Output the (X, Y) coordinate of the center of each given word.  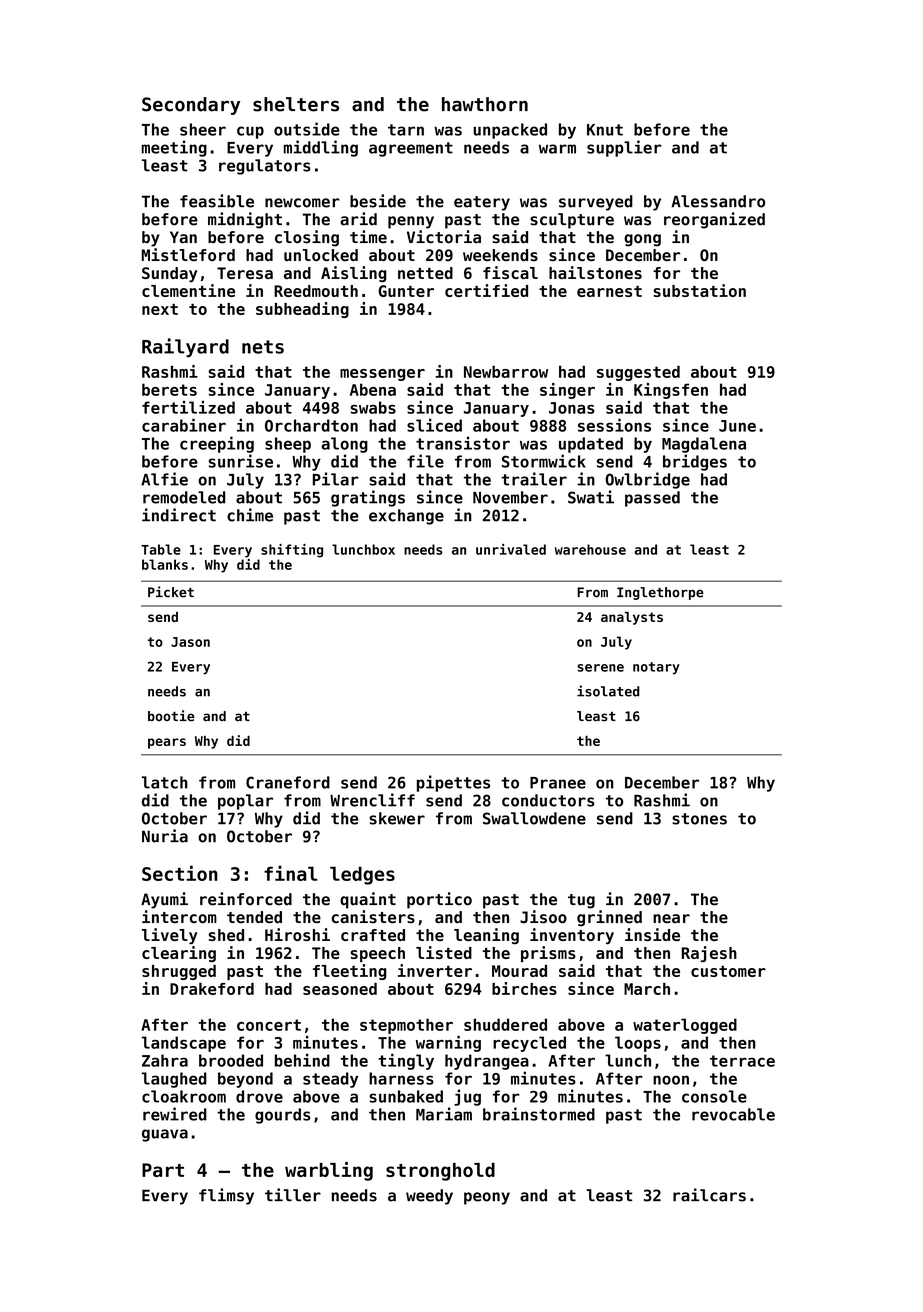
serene (600, 668)
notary (656, 668)
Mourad (519, 971)
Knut (605, 130)
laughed (174, 1080)
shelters (296, 104)
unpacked (510, 131)
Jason (190, 642)
